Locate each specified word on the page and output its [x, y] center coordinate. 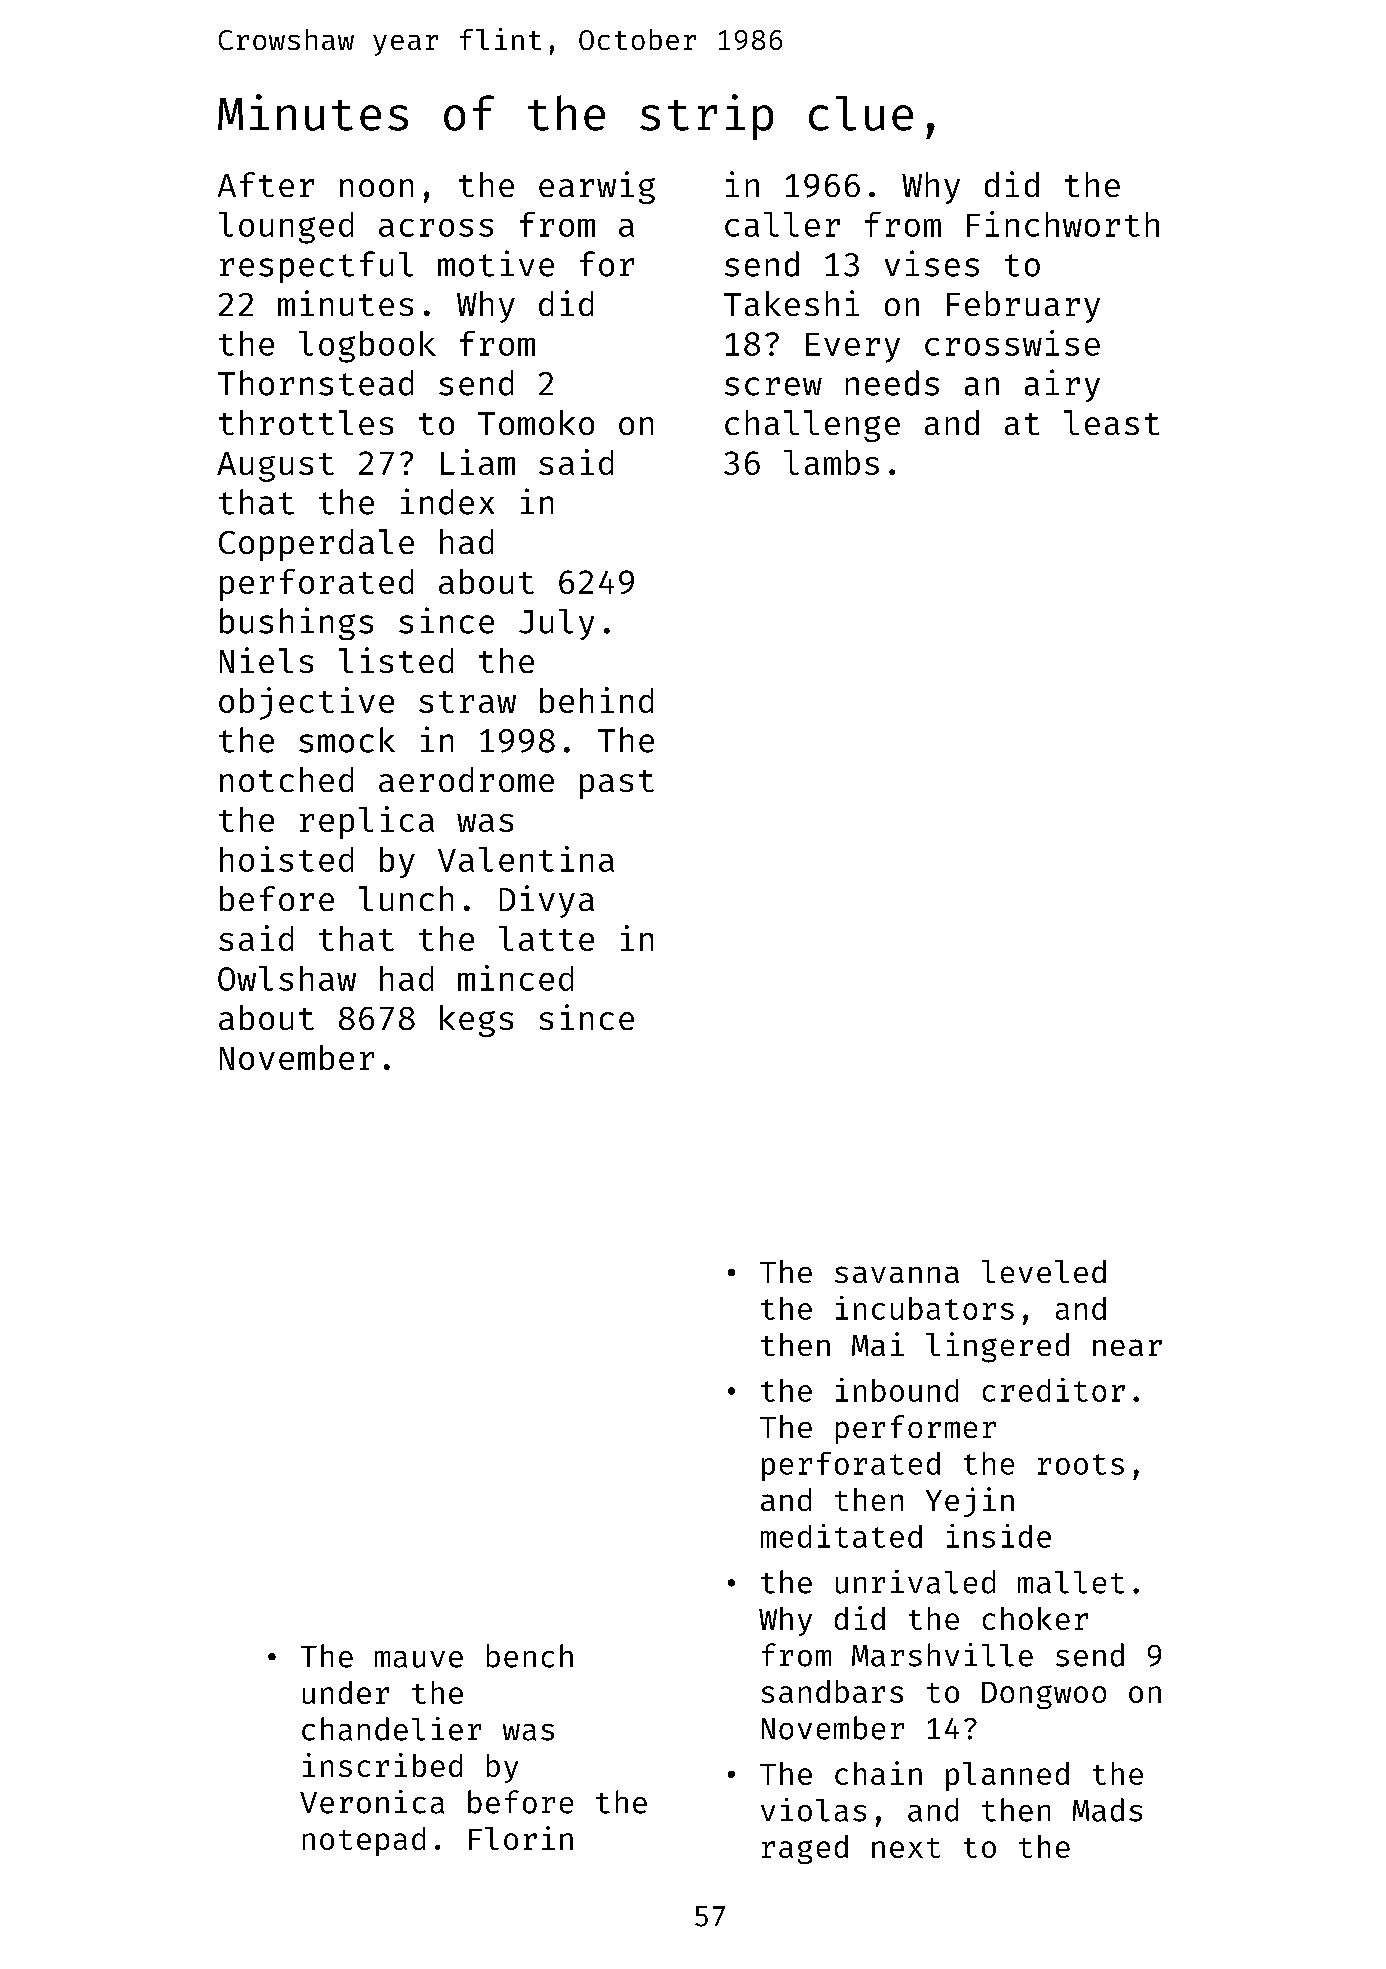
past [617, 784]
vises [932, 263]
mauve [419, 1659]
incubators [925, 1308]
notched [286, 779]
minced [515, 978]
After [266, 184]
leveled [1044, 1271]
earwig [597, 187]
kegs [476, 1021]
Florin [521, 1838]
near [1127, 1347]
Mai [878, 1344]
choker [1035, 1618]
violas [813, 1810]
